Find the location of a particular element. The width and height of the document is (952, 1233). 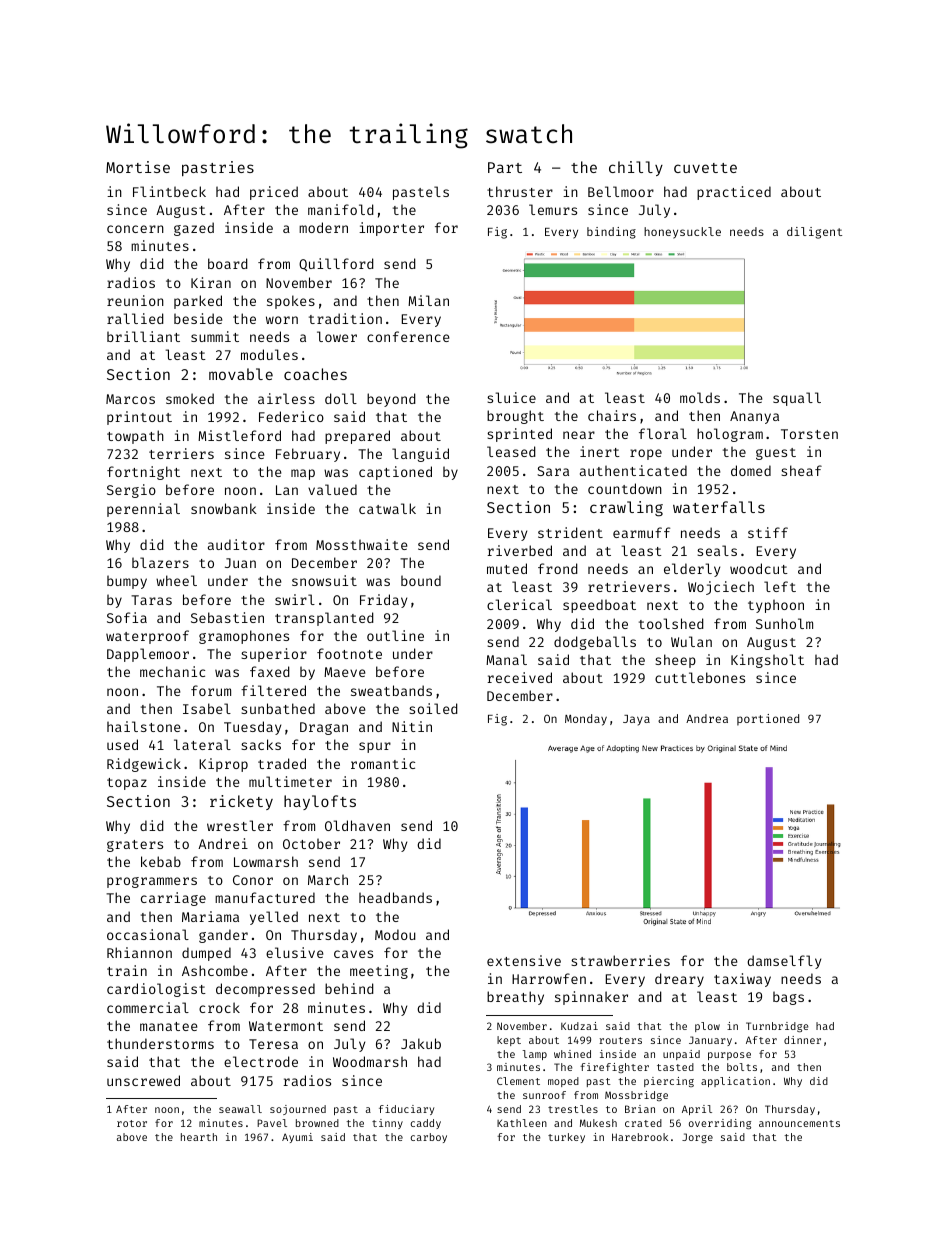

Sofia is located at coordinates (127, 617).
